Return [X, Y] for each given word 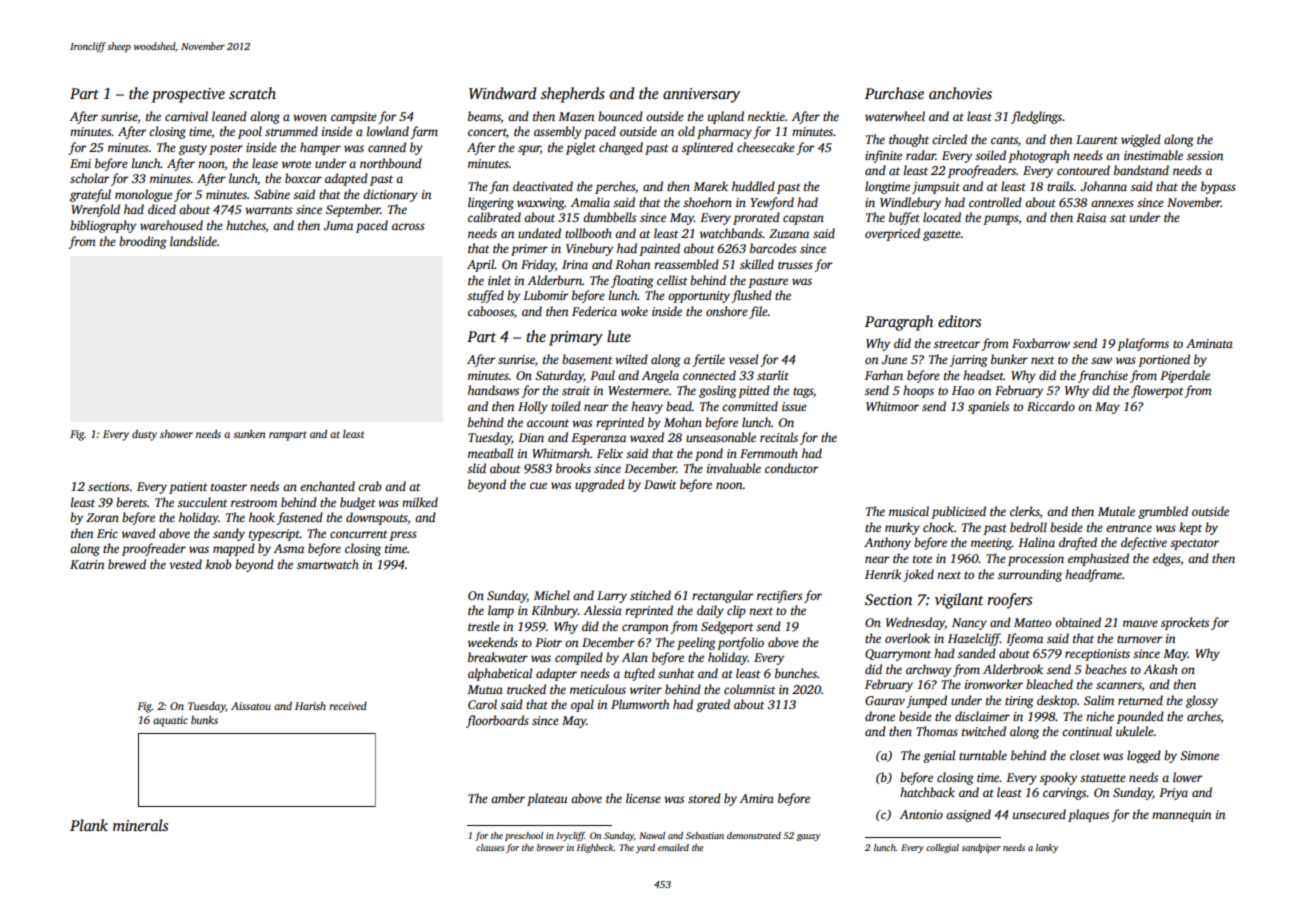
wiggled [1141, 140]
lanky [1047, 848]
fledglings [1036, 117]
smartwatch [328, 564]
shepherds [573, 95]
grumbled [1163, 512]
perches [615, 187]
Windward [502, 93]
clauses [490, 847]
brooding [142, 242]
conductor [792, 468]
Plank [89, 825]
